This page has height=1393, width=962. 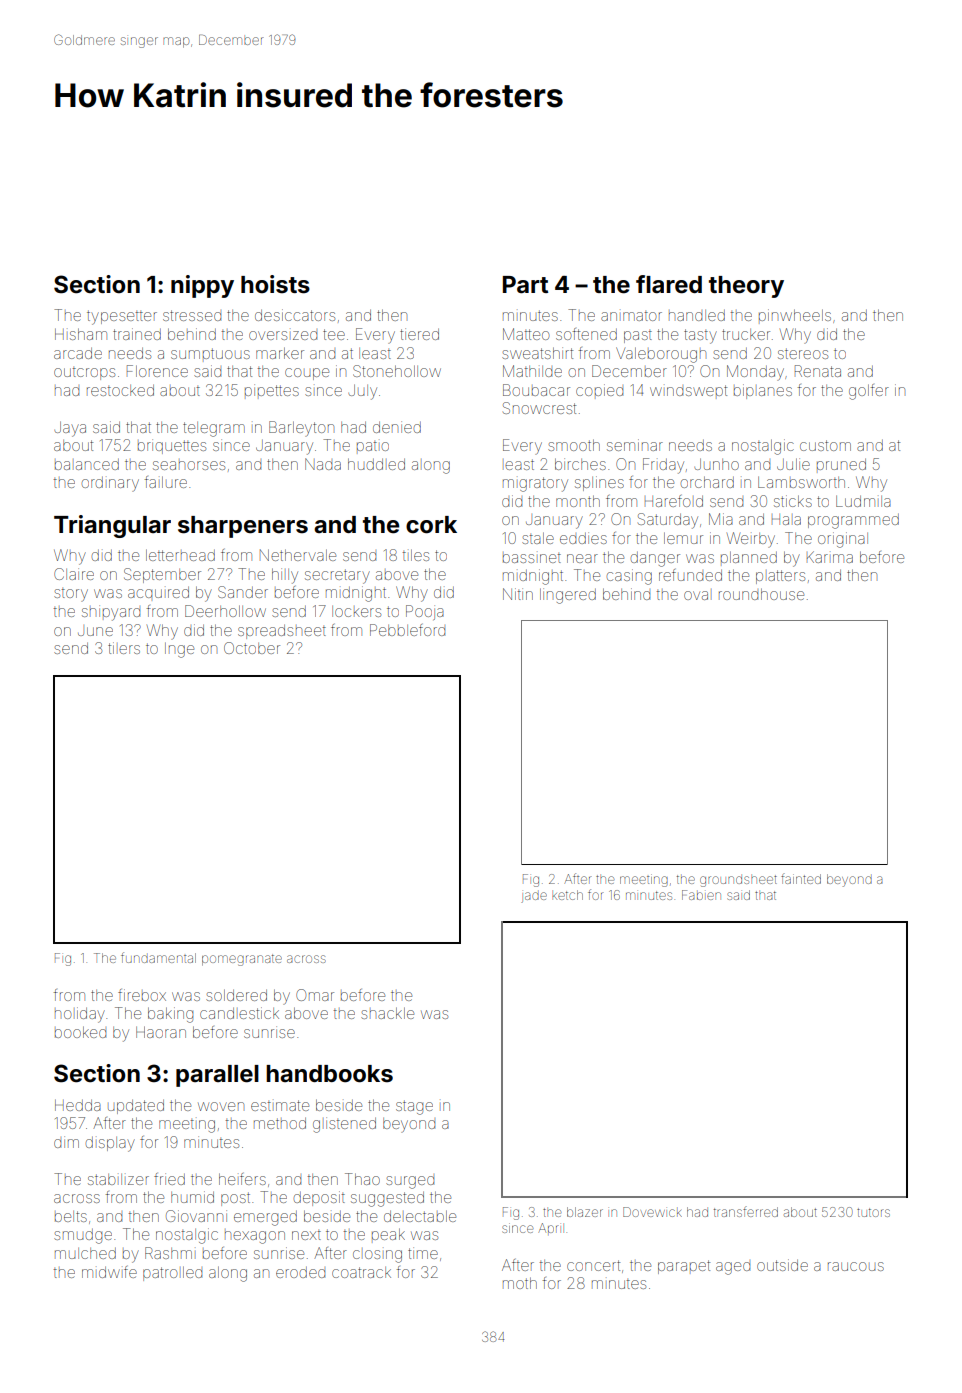 What do you see at coordinates (407, 630) in the page?
I see `Pebbleford` at bounding box center [407, 630].
